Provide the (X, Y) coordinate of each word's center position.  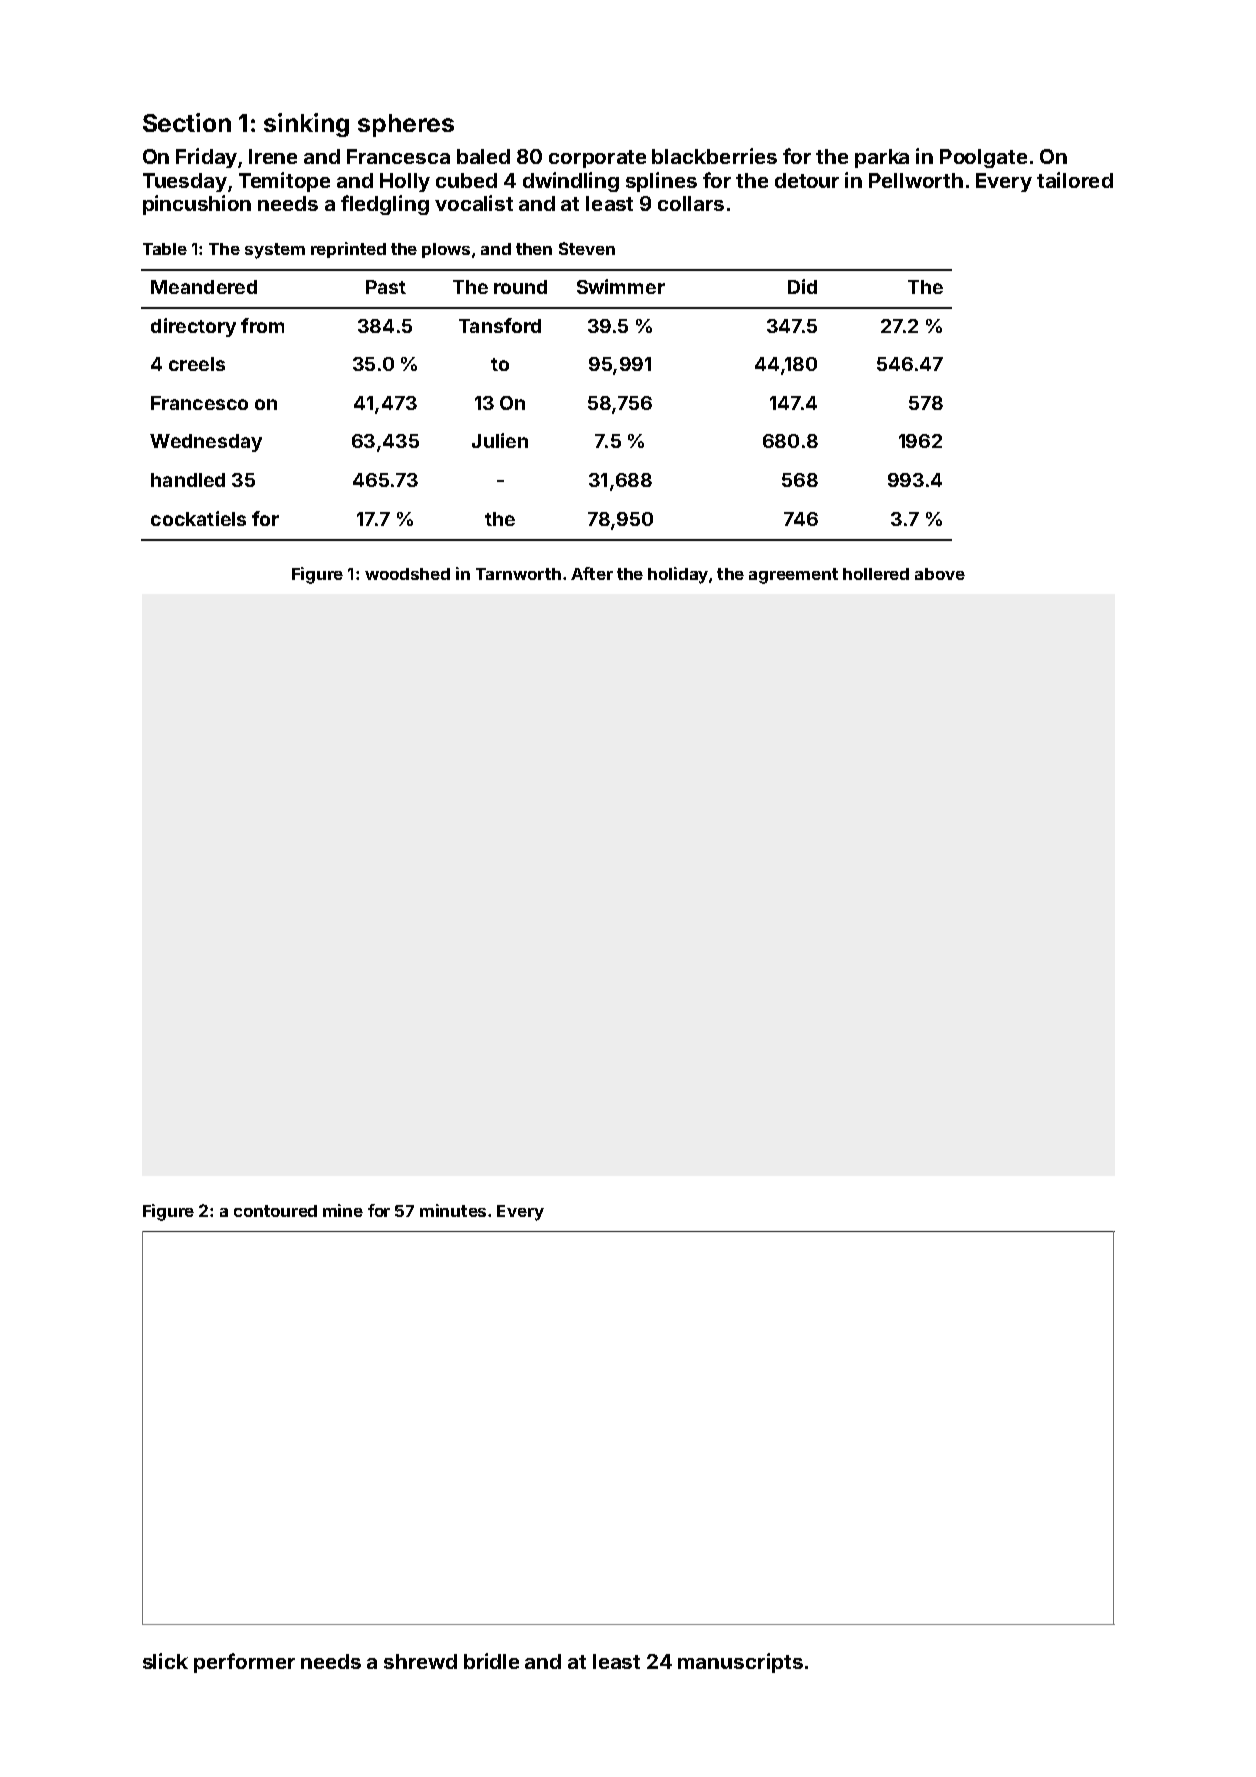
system (275, 251)
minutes (453, 1210)
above (940, 574)
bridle (491, 1661)
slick (165, 1661)
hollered (876, 574)
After (592, 573)
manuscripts (740, 1663)
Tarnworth (518, 574)
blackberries (714, 156)
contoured (275, 1211)
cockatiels (198, 518)
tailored (1075, 180)
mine (343, 1210)
